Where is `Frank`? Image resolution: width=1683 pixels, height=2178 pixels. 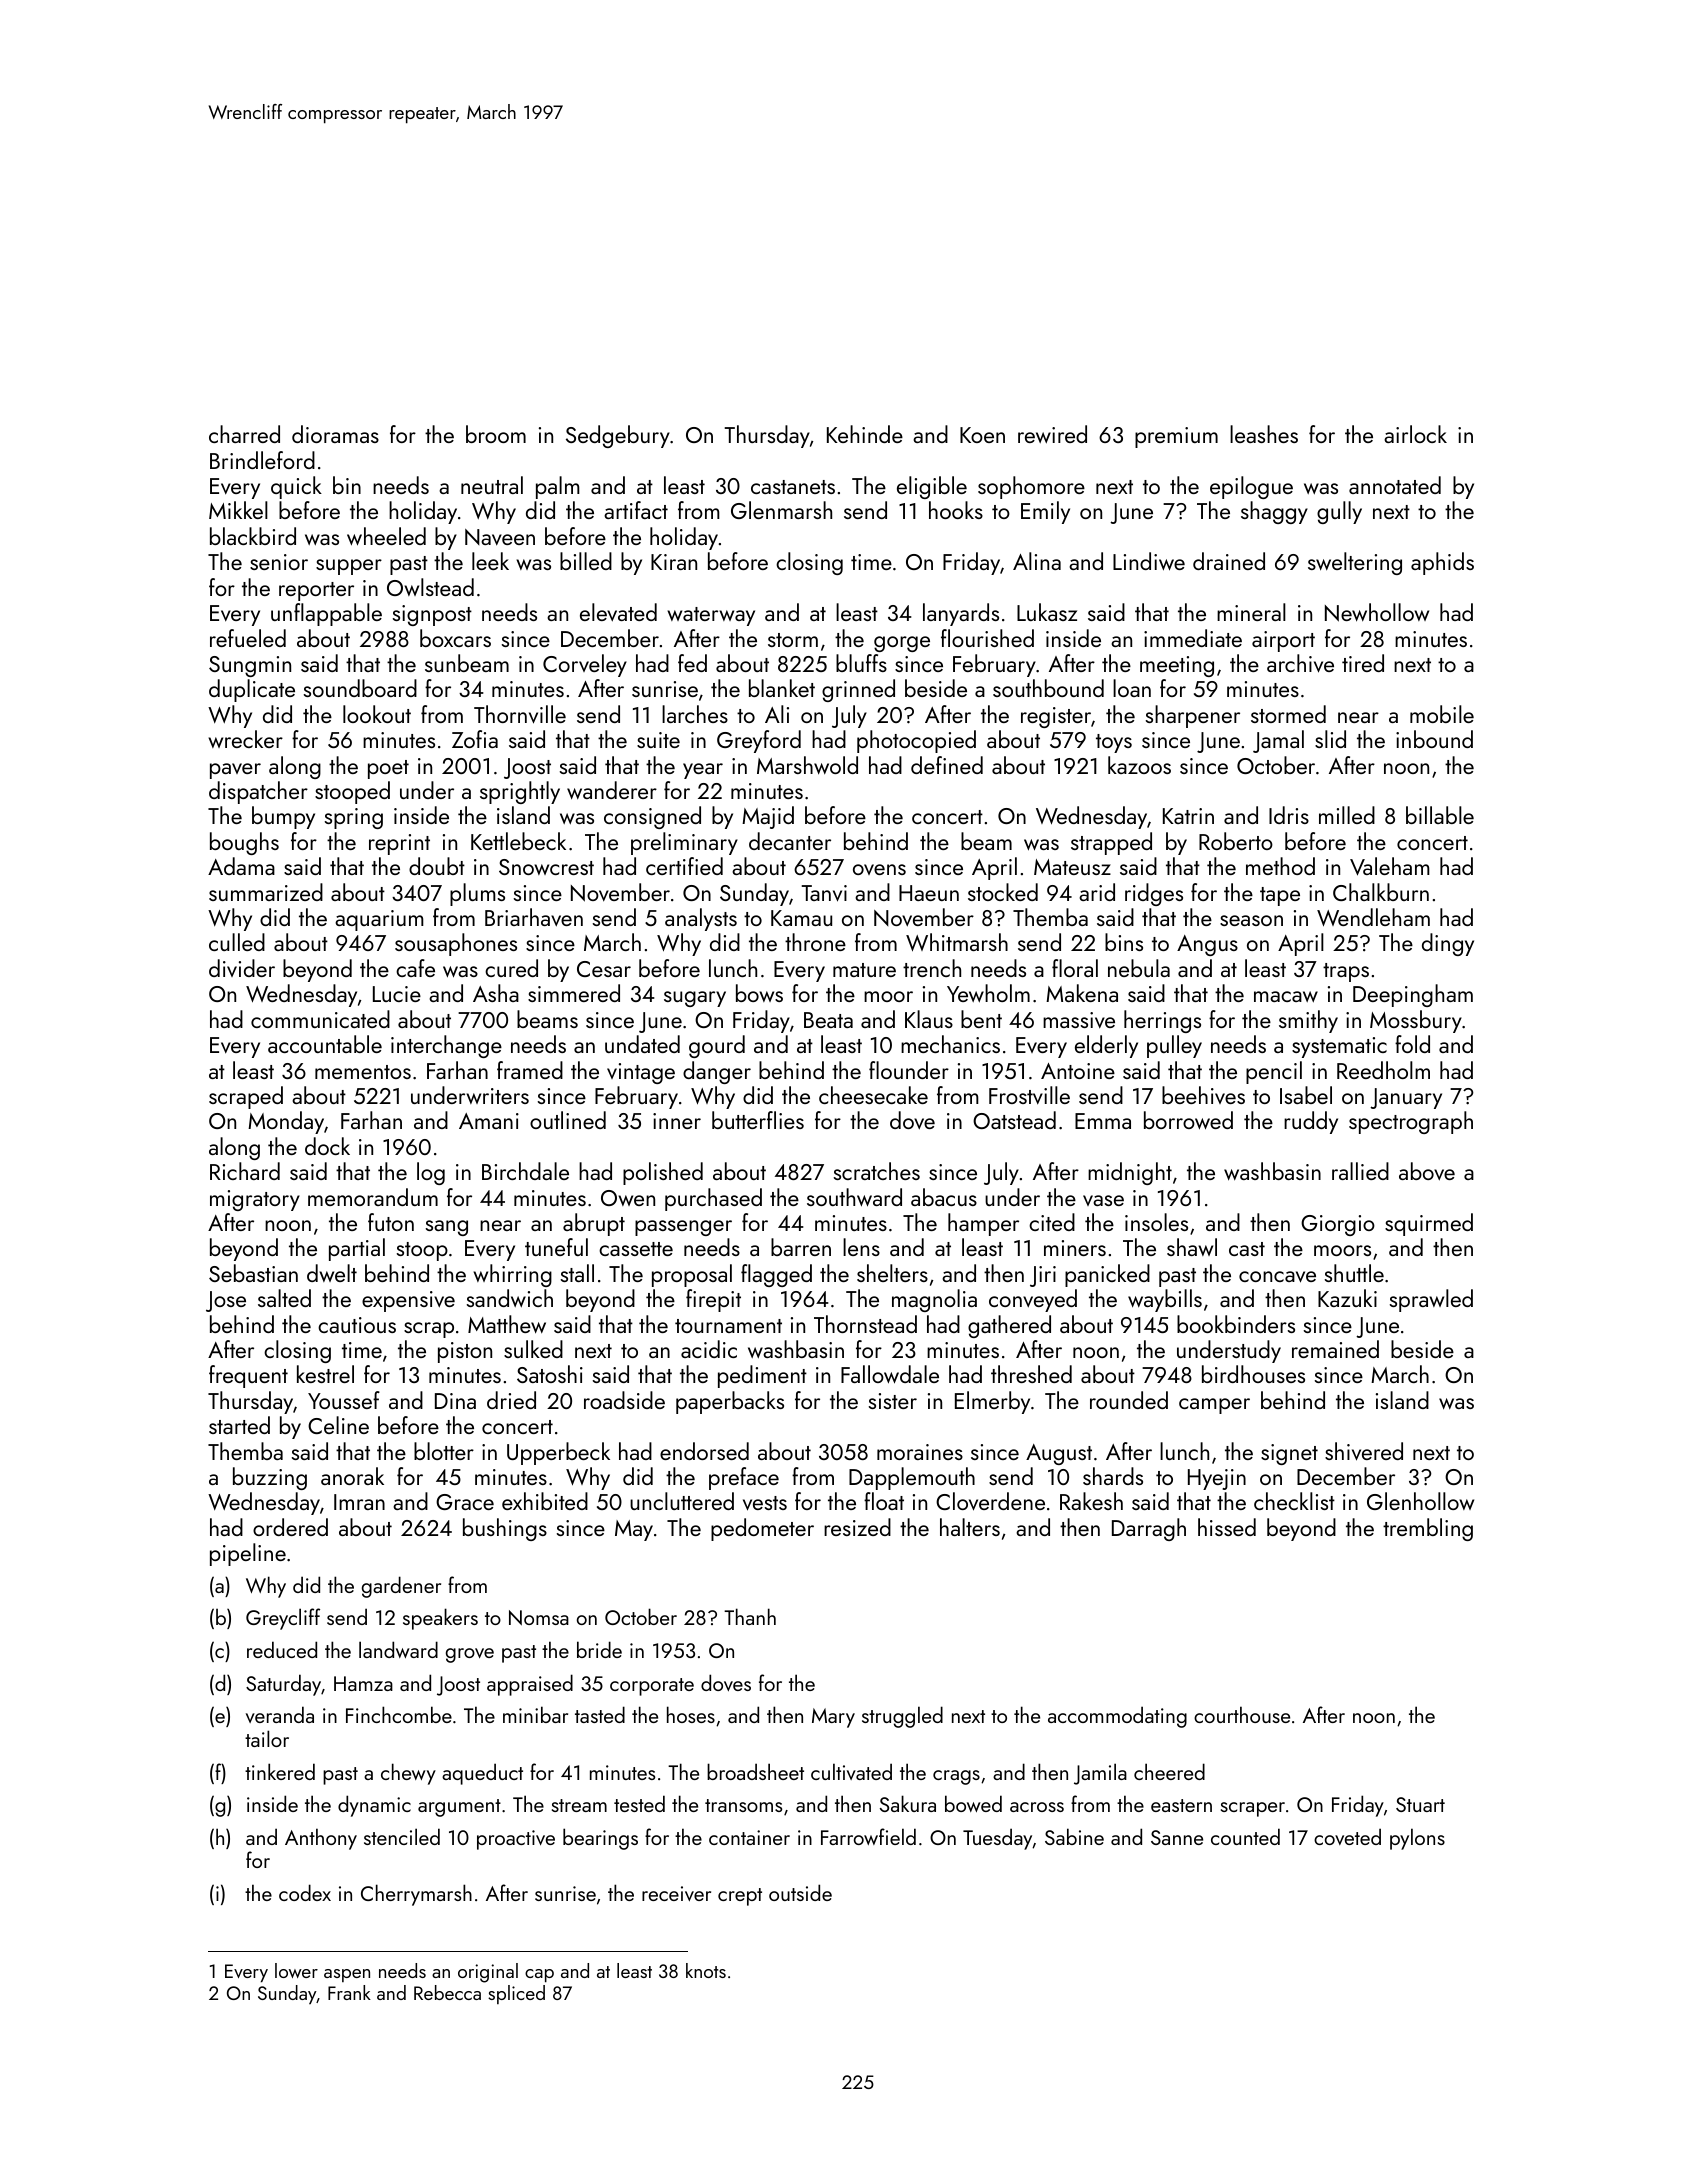 Frank is located at coordinates (349, 1992).
